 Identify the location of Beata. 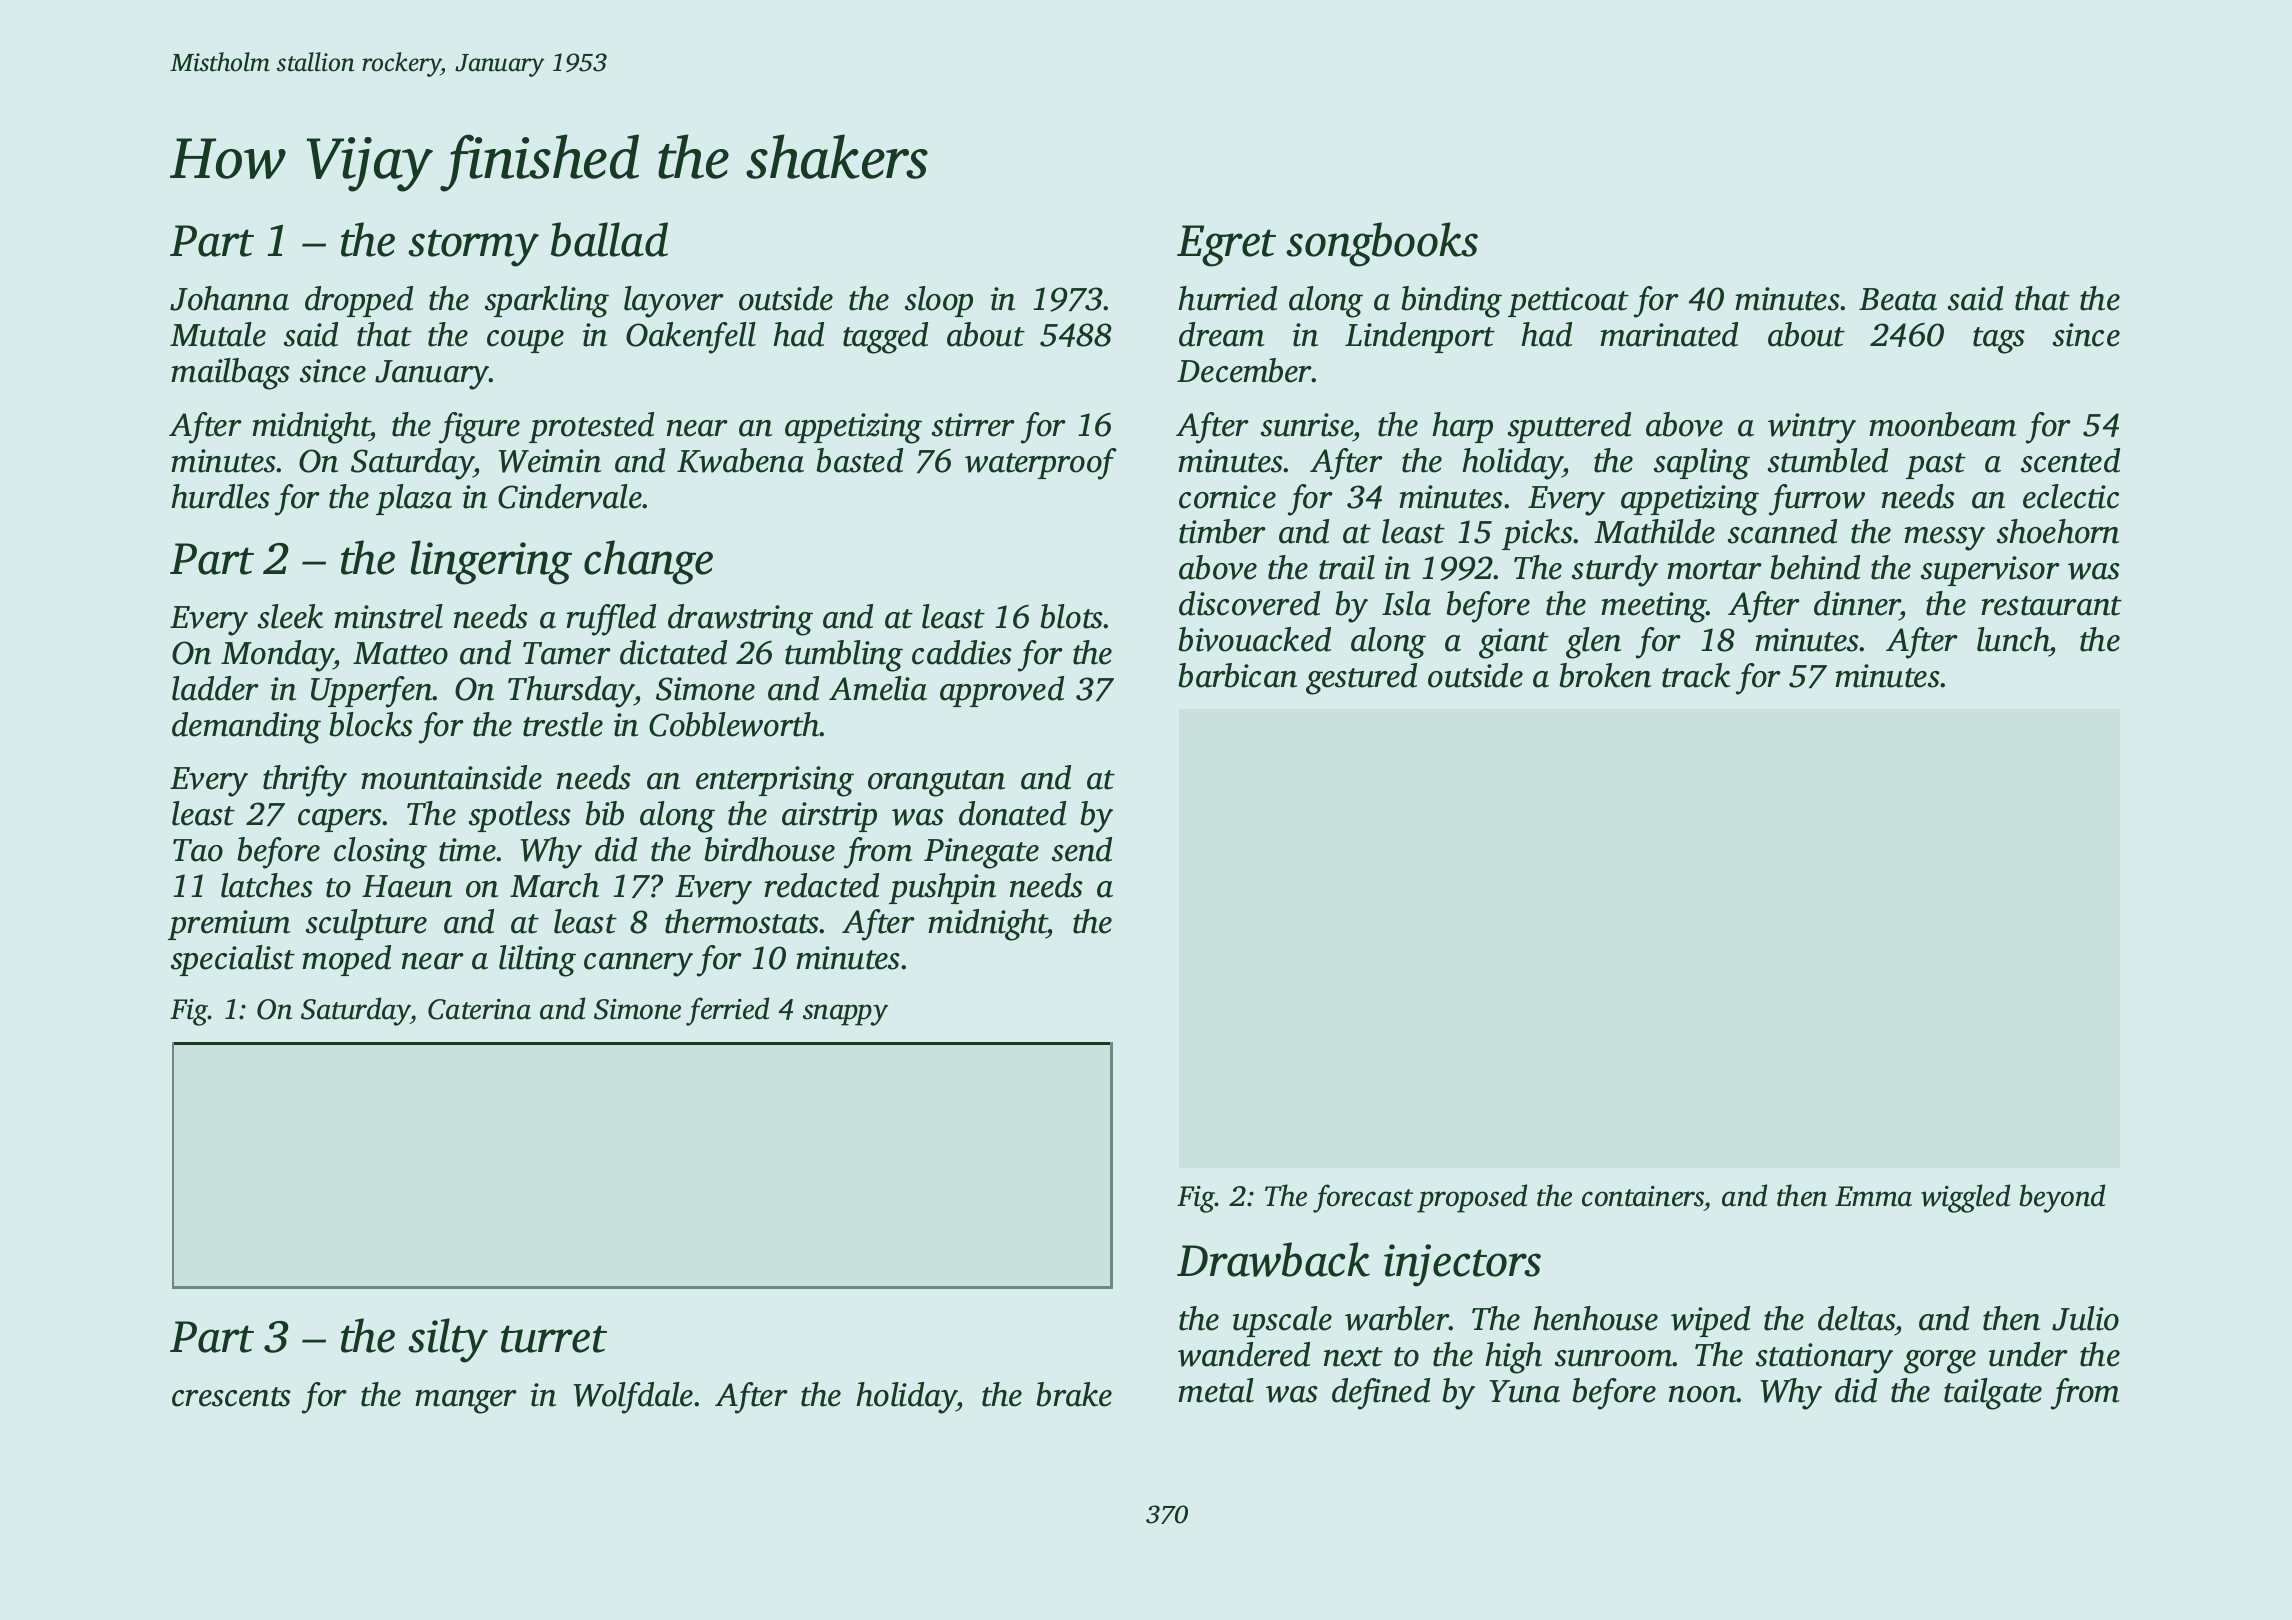
(1898, 299).
